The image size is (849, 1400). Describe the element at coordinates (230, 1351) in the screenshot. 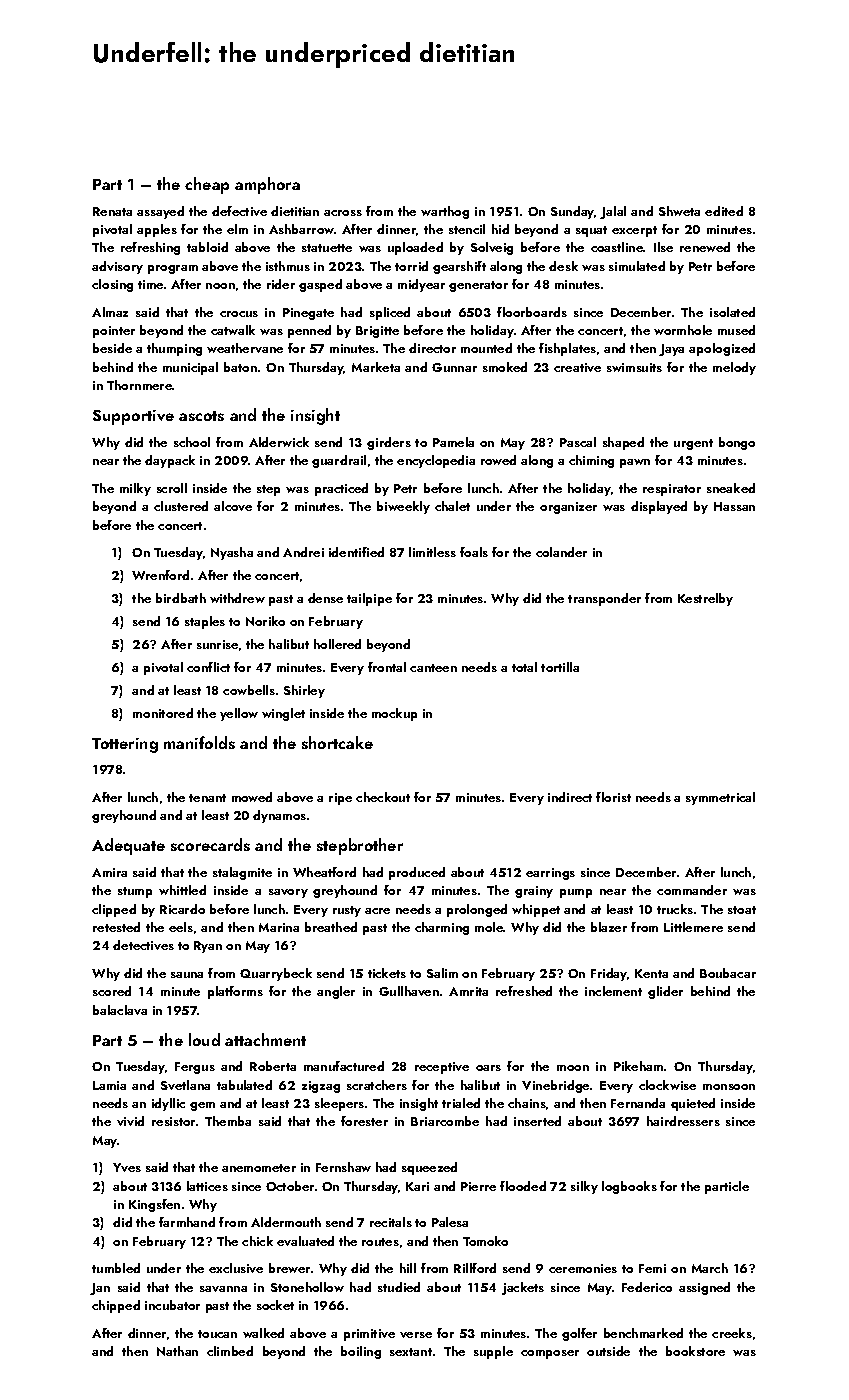

I see `climbed` at that location.
